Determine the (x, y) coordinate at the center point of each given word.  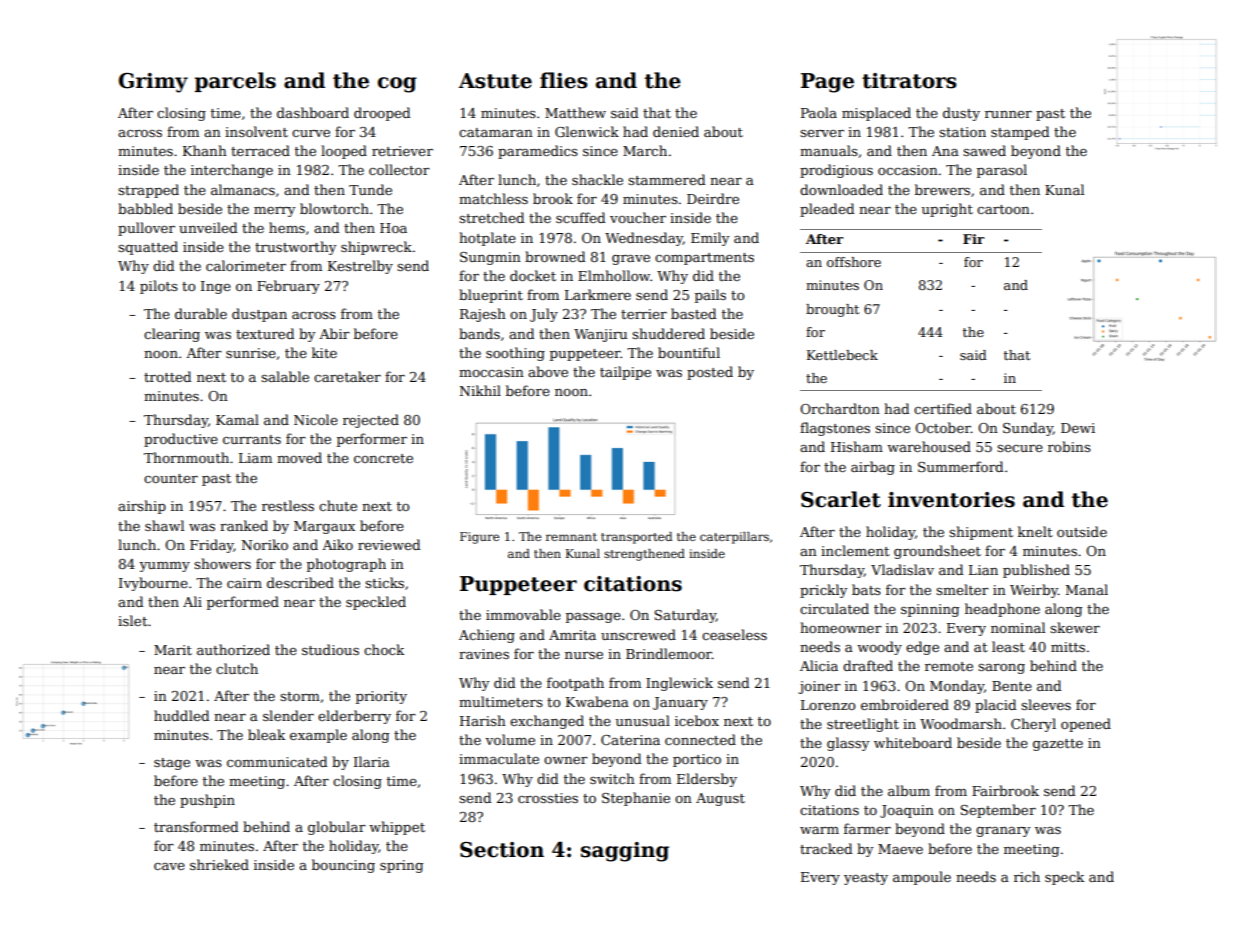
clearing (172, 335)
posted (710, 373)
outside (1082, 531)
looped (344, 152)
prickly (823, 591)
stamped (1020, 133)
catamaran (496, 132)
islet (133, 620)
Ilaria (372, 761)
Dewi (1078, 428)
